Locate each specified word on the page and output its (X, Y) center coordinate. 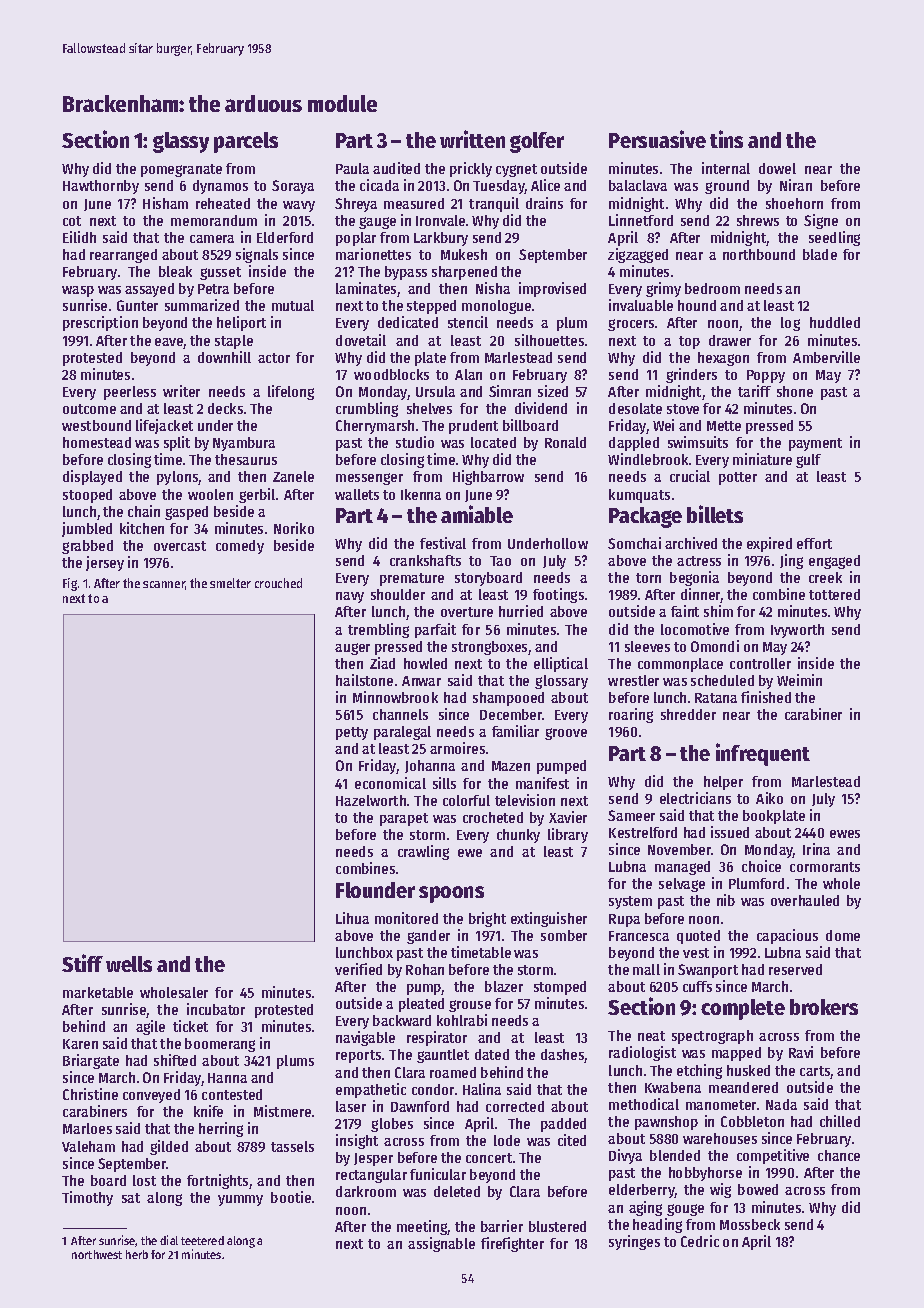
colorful (466, 800)
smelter (230, 583)
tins (726, 139)
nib (726, 900)
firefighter (512, 1244)
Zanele (293, 476)
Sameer (631, 815)
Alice (545, 185)
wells (129, 964)
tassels (292, 1146)
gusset (220, 273)
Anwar (421, 681)
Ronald (565, 442)
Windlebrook (648, 459)
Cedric (700, 1241)
